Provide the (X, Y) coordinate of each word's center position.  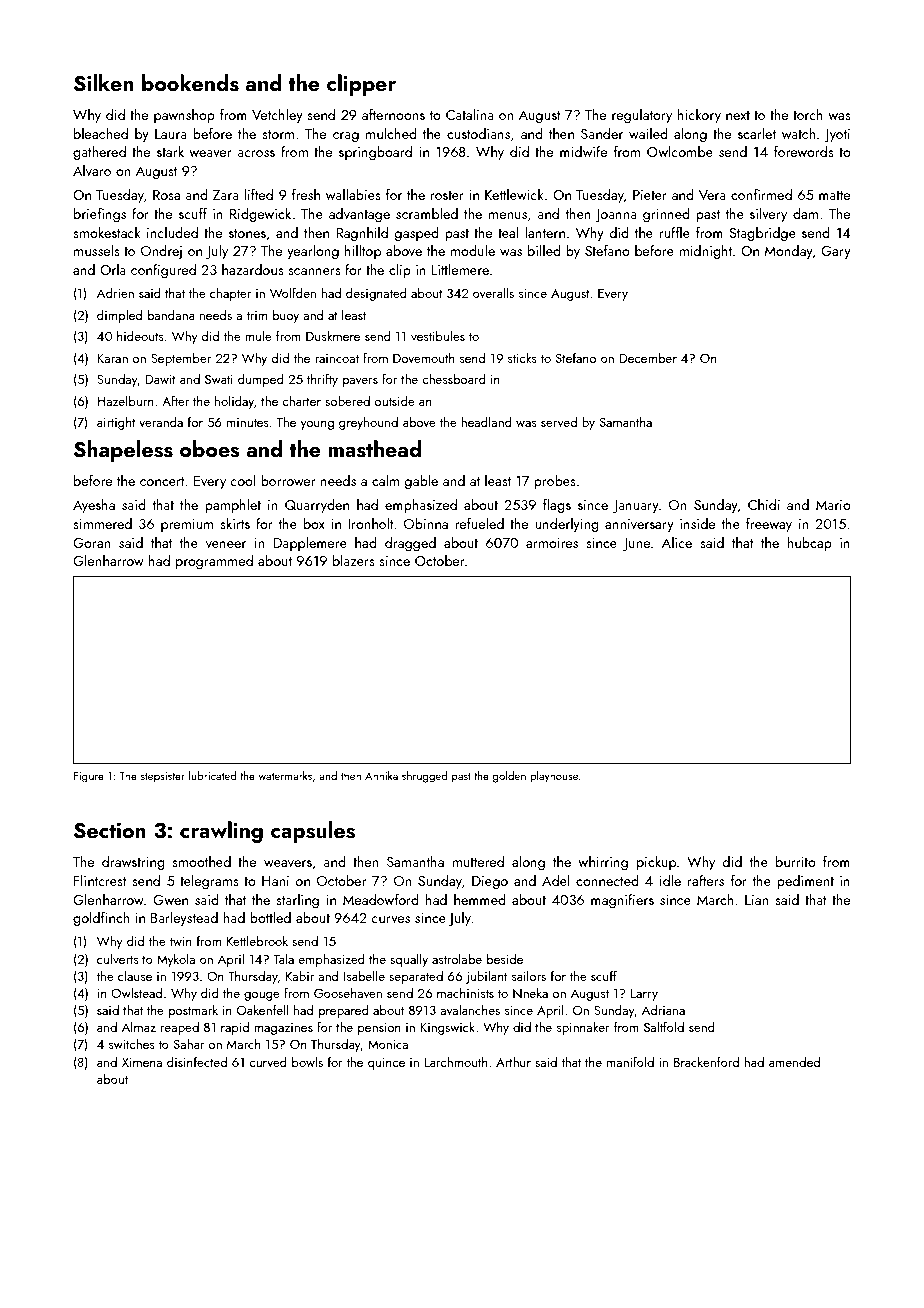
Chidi (764, 504)
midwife (584, 151)
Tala (284, 958)
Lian (756, 900)
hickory (699, 116)
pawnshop (184, 116)
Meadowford (381, 899)
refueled (479, 523)
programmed (214, 562)
